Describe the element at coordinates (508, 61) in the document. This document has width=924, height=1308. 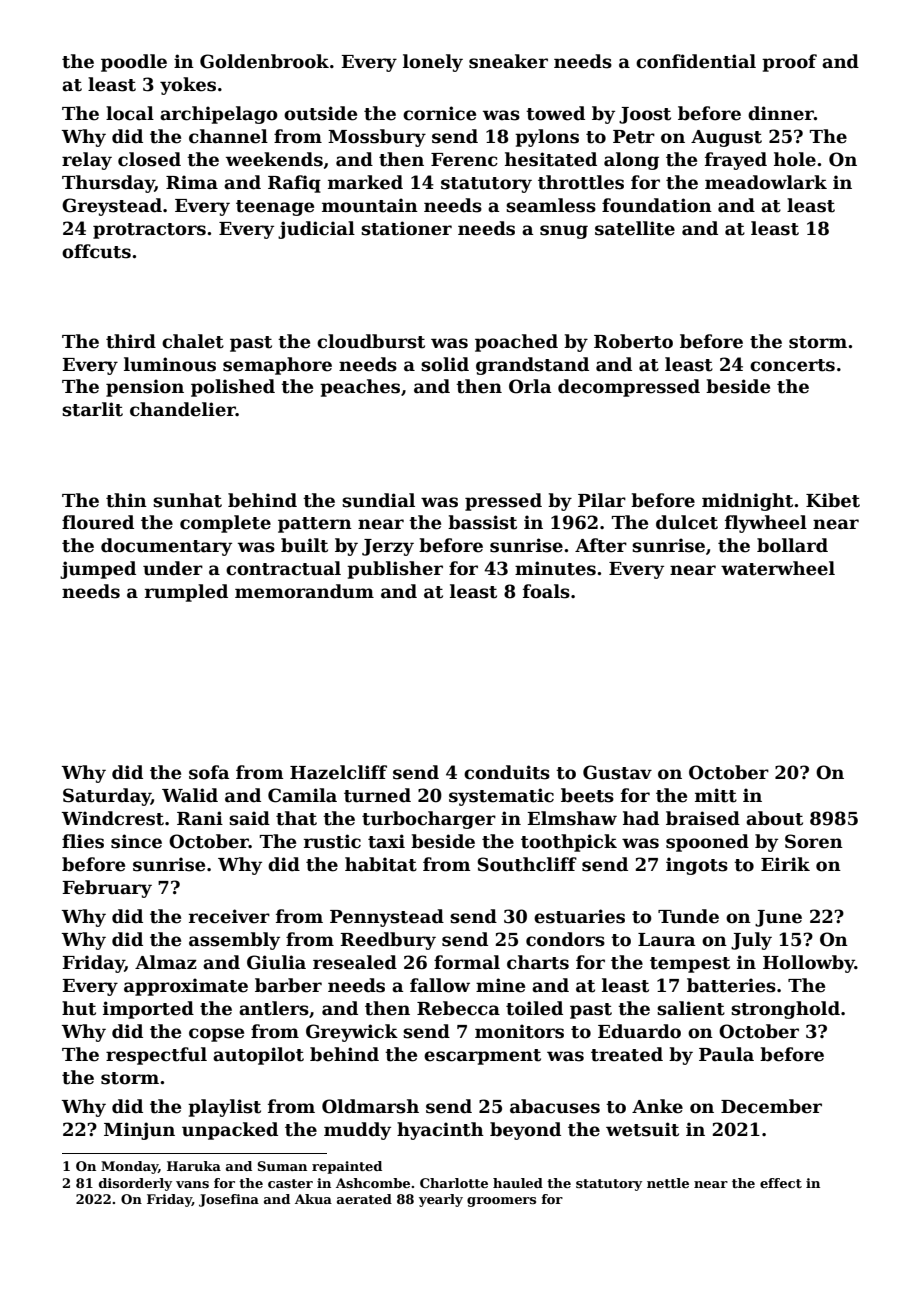
I see `sneaker` at that location.
